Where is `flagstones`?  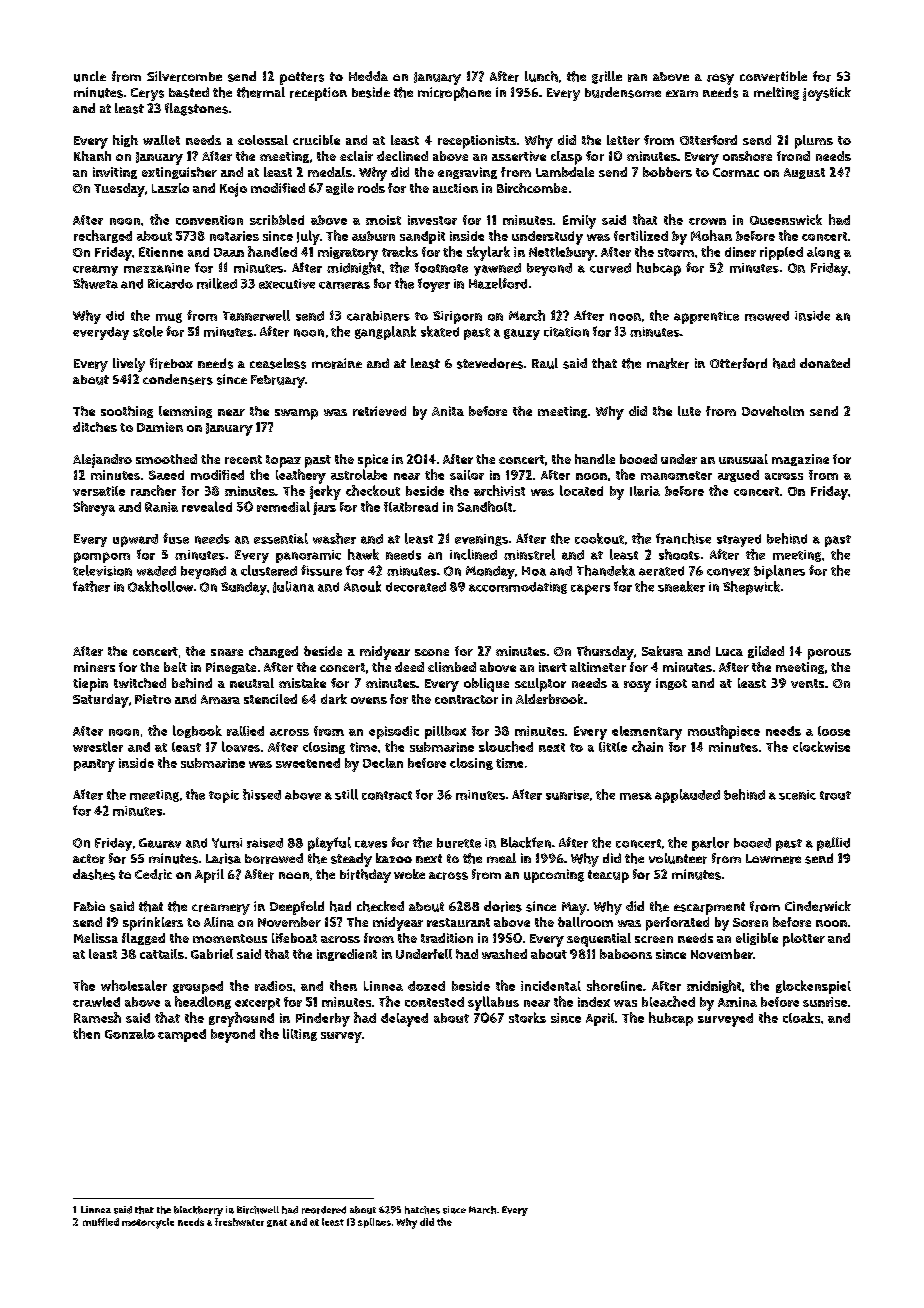
flagstones is located at coordinates (196, 109).
